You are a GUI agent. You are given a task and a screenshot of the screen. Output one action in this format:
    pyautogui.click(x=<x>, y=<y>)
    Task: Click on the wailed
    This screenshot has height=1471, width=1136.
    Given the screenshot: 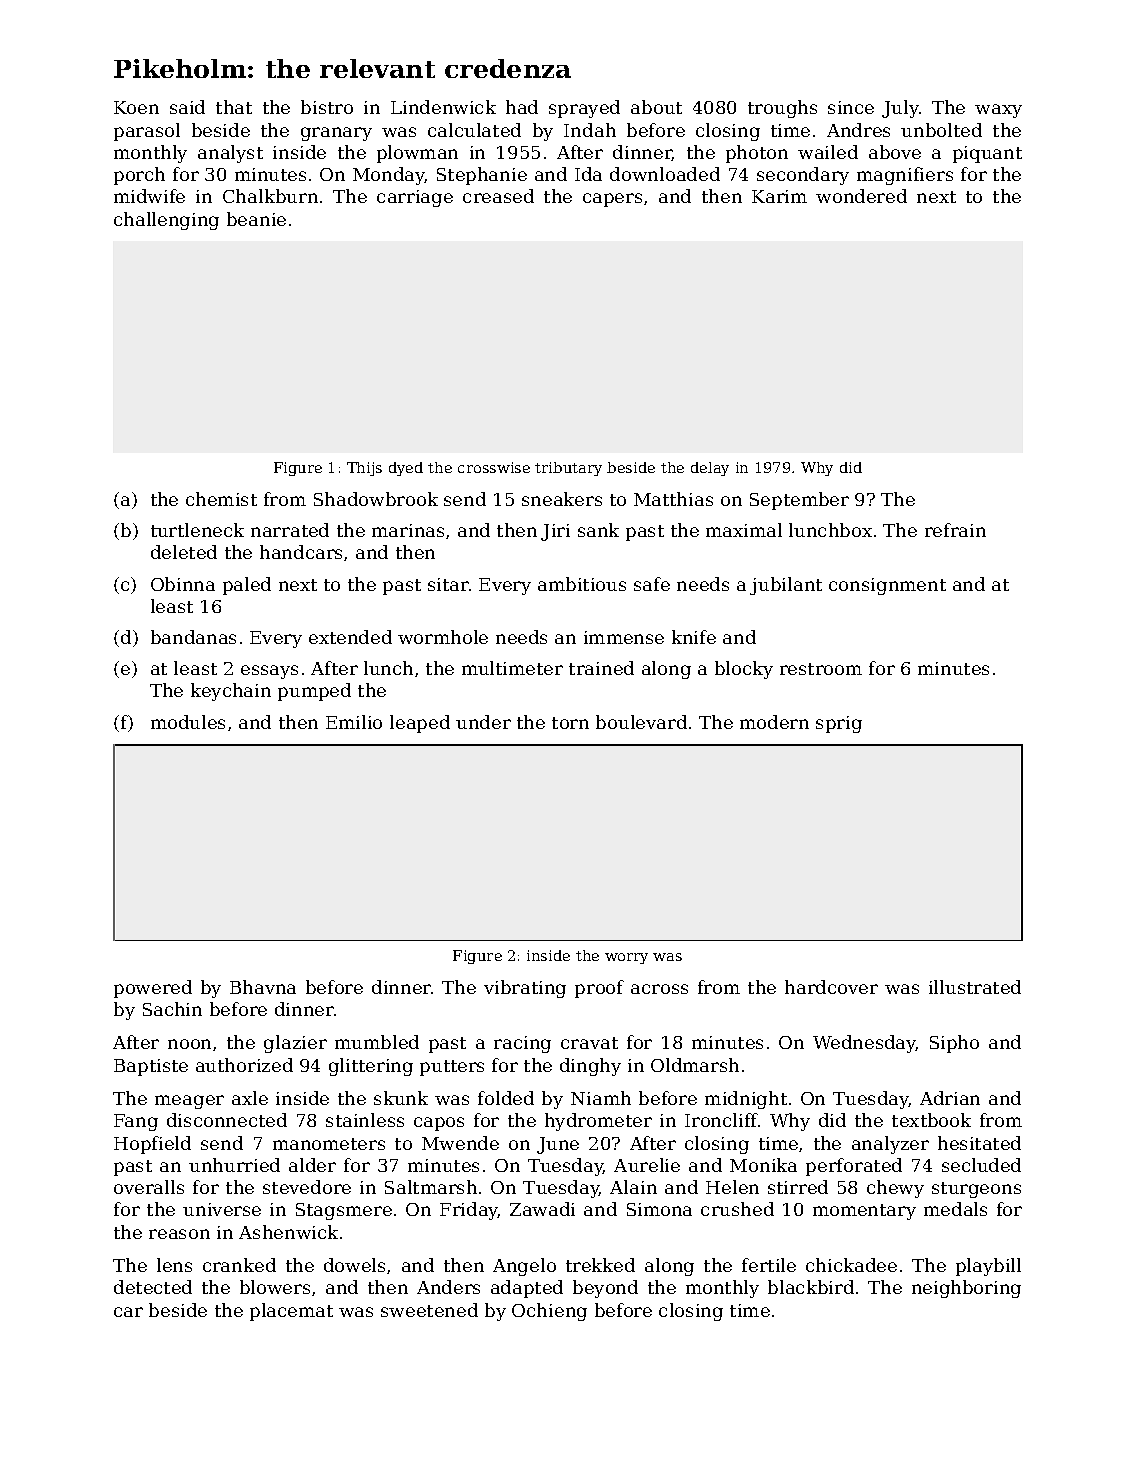 What is the action you would take?
    pyautogui.click(x=828, y=152)
